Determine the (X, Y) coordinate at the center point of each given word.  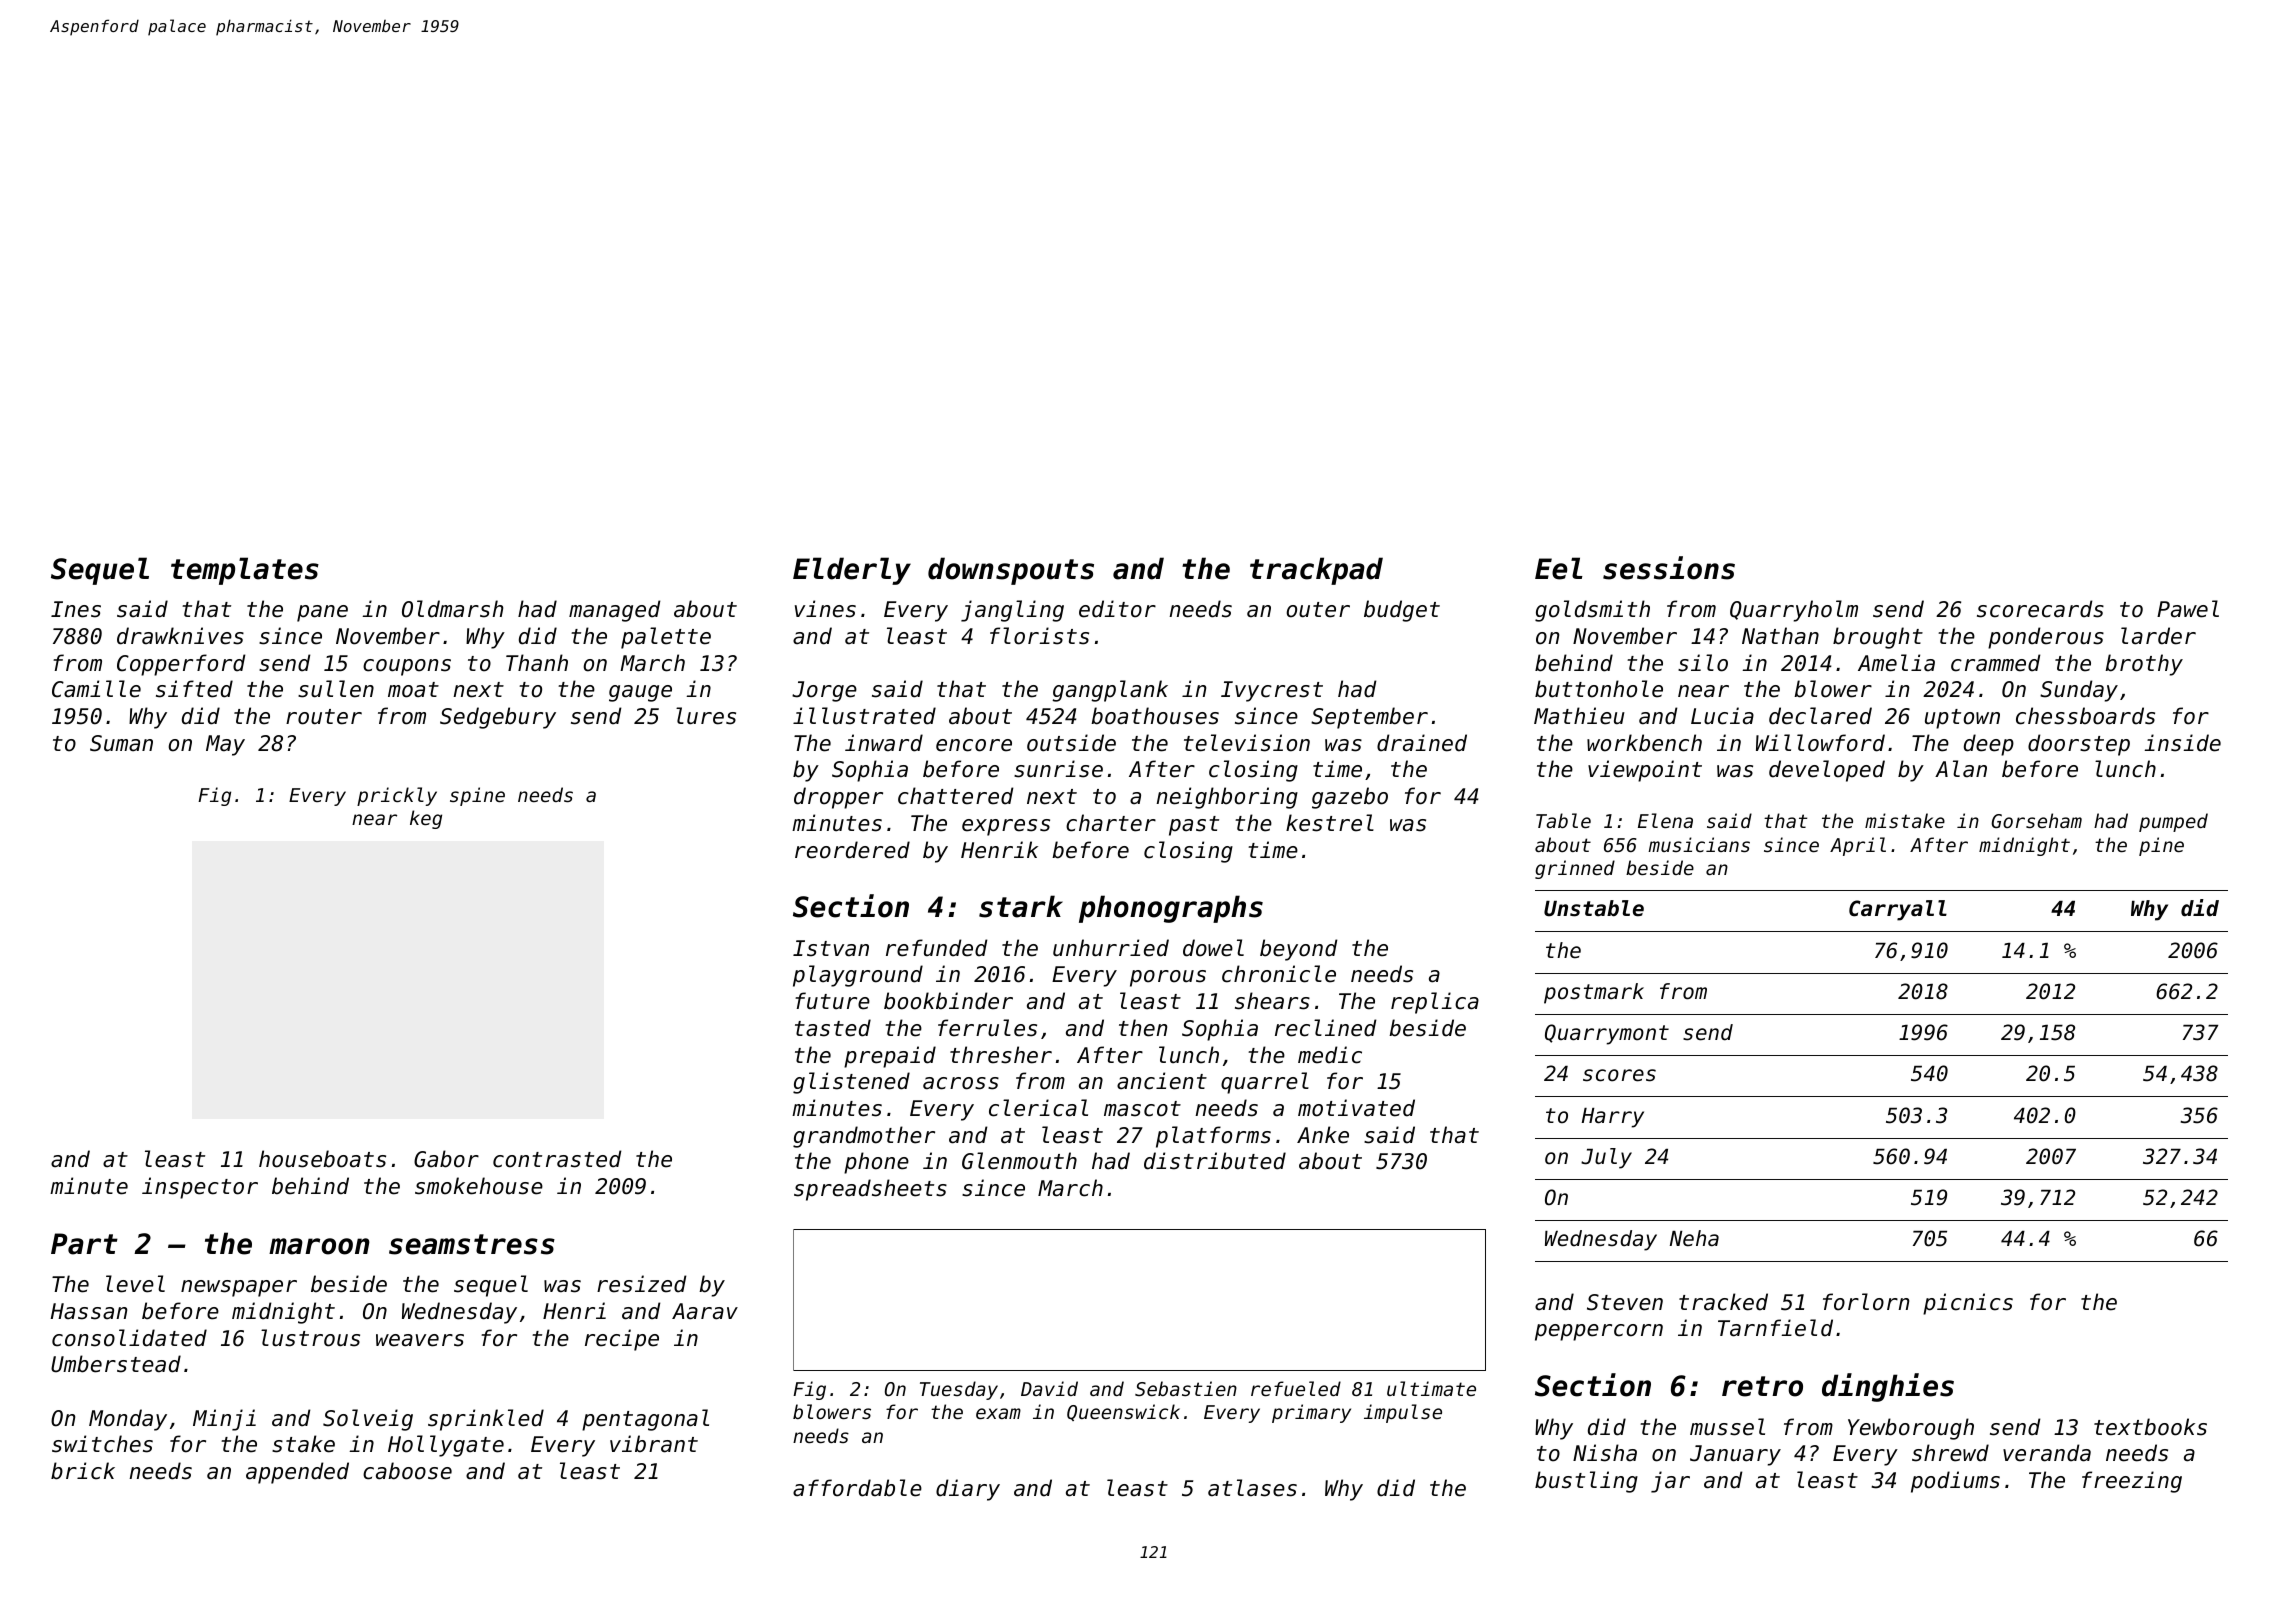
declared (1820, 716)
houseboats (322, 1159)
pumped (2173, 822)
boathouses (1155, 716)
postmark (1594, 993)
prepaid (890, 1057)
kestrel (1330, 823)
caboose (407, 1471)
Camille (96, 689)
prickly (397, 796)
